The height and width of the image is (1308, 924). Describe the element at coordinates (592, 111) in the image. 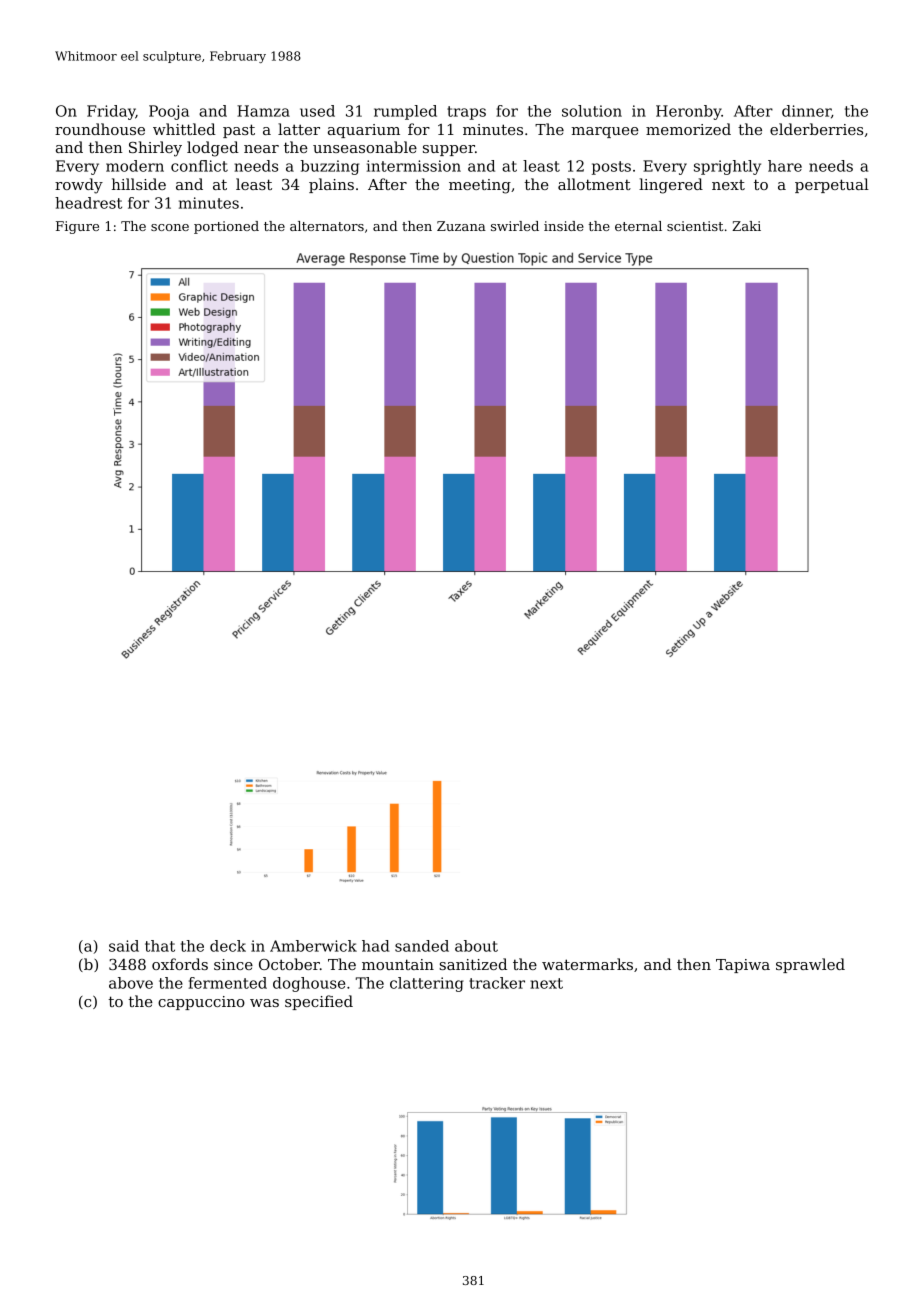

I see `solution` at that location.
